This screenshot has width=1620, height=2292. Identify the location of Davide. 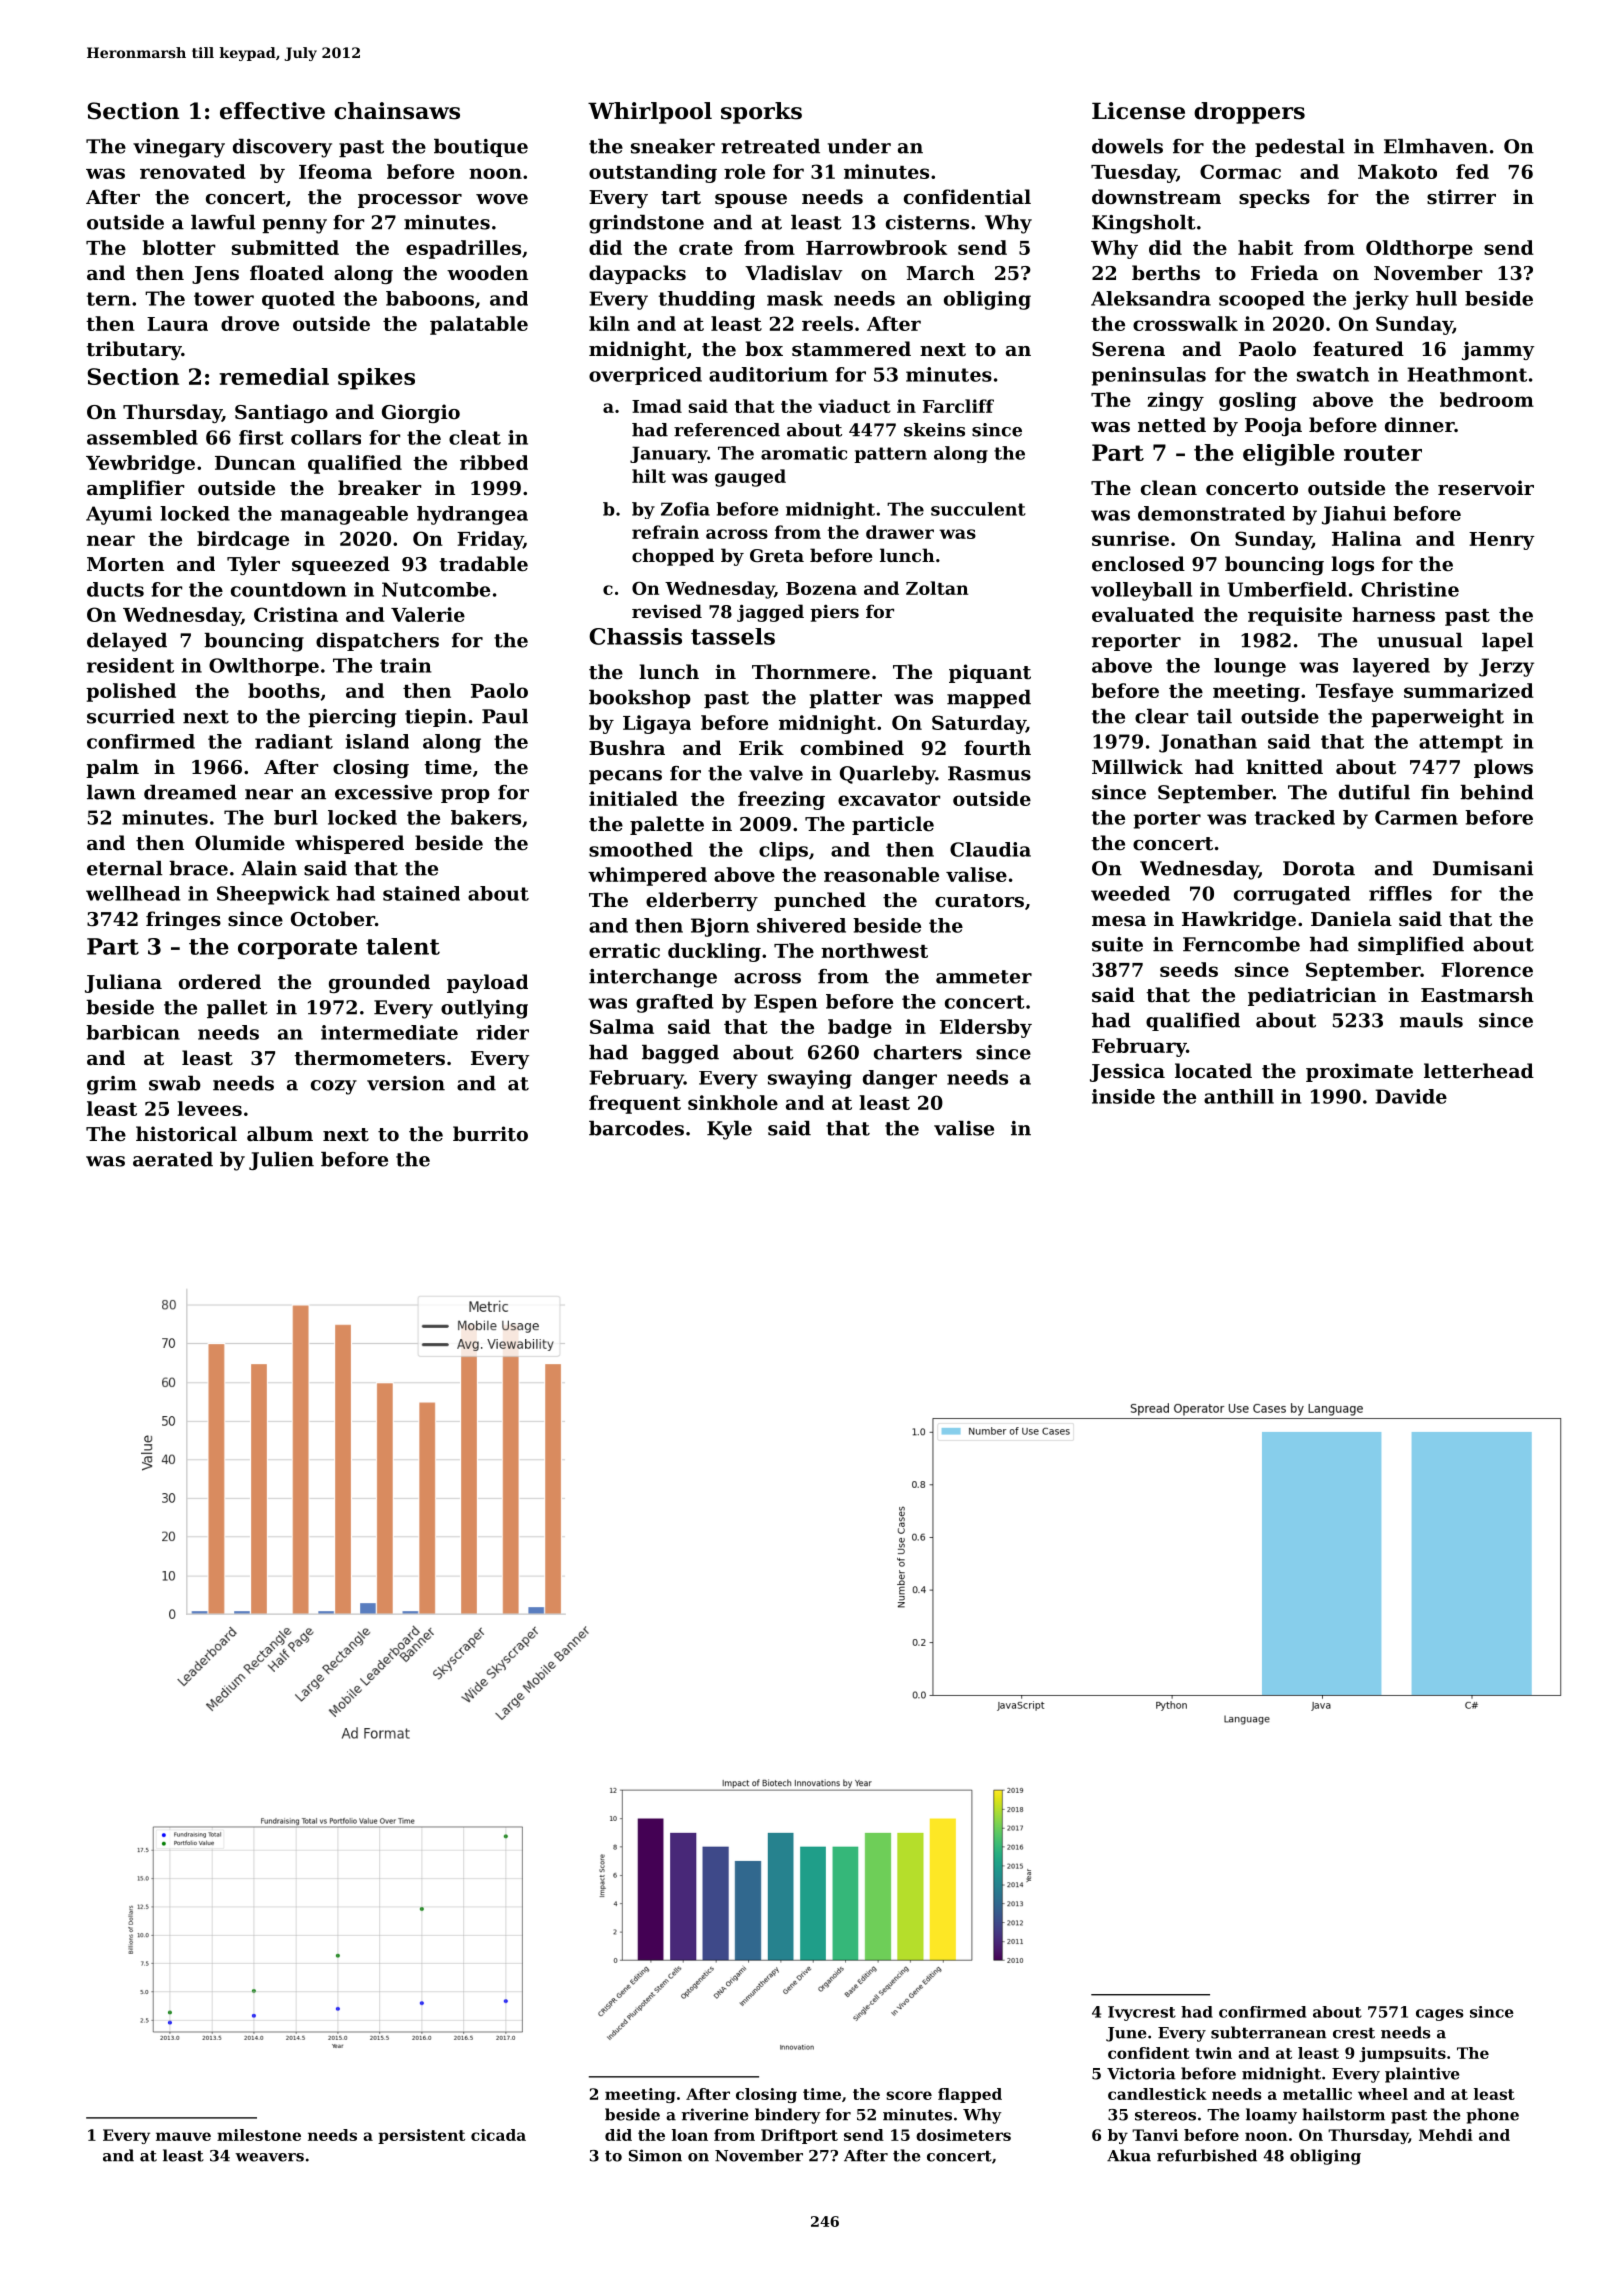
(1411, 1096).
